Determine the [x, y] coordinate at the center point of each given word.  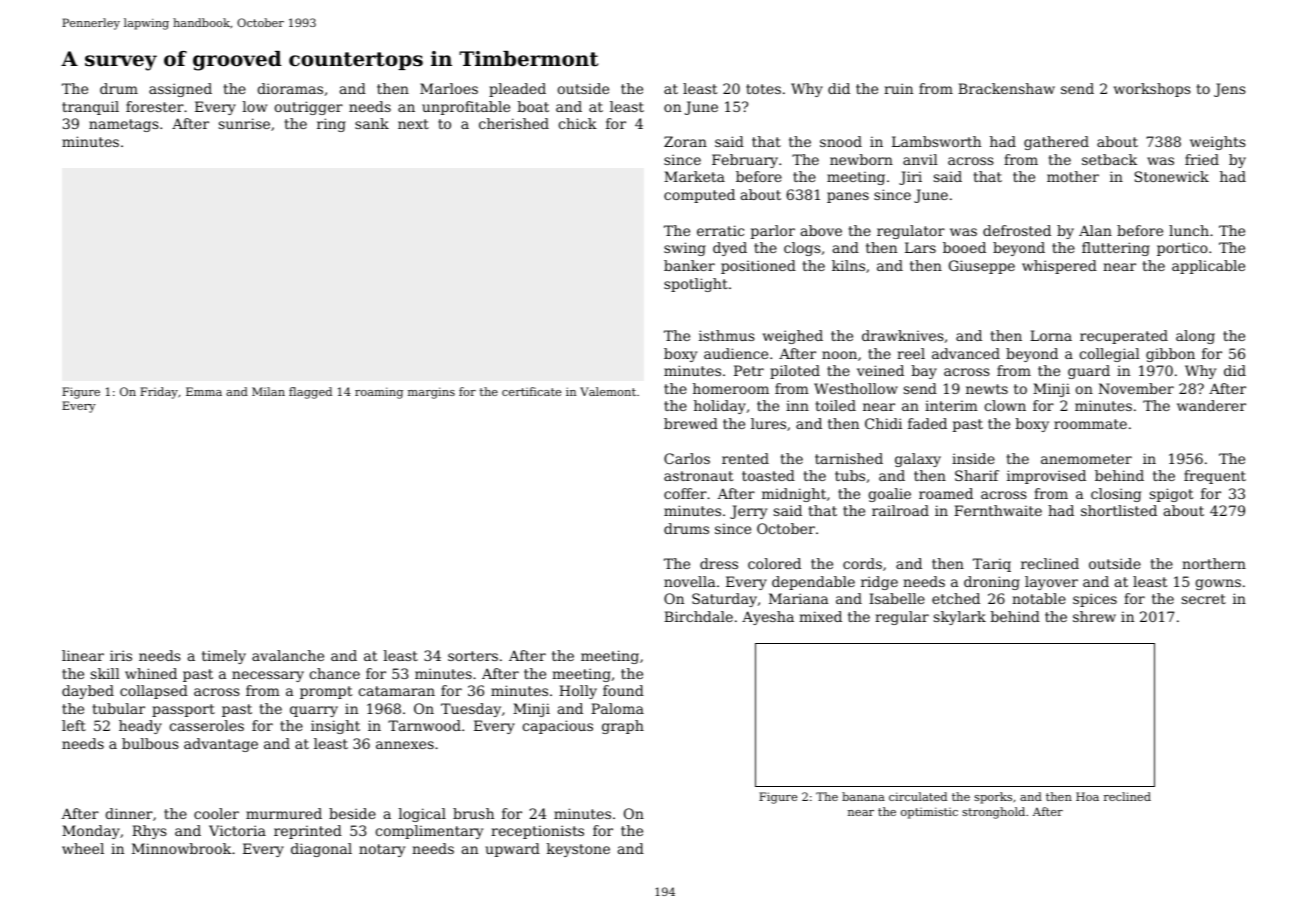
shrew [1094, 616]
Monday [91, 832]
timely [224, 657]
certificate [531, 391]
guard [1089, 372]
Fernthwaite [998, 510]
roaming [379, 393]
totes [763, 89]
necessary [268, 676]
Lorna [1051, 335]
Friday [159, 393]
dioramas [290, 88]
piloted [795, 372]
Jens [1230, 90]
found [623, 690]
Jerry [748, 512]
